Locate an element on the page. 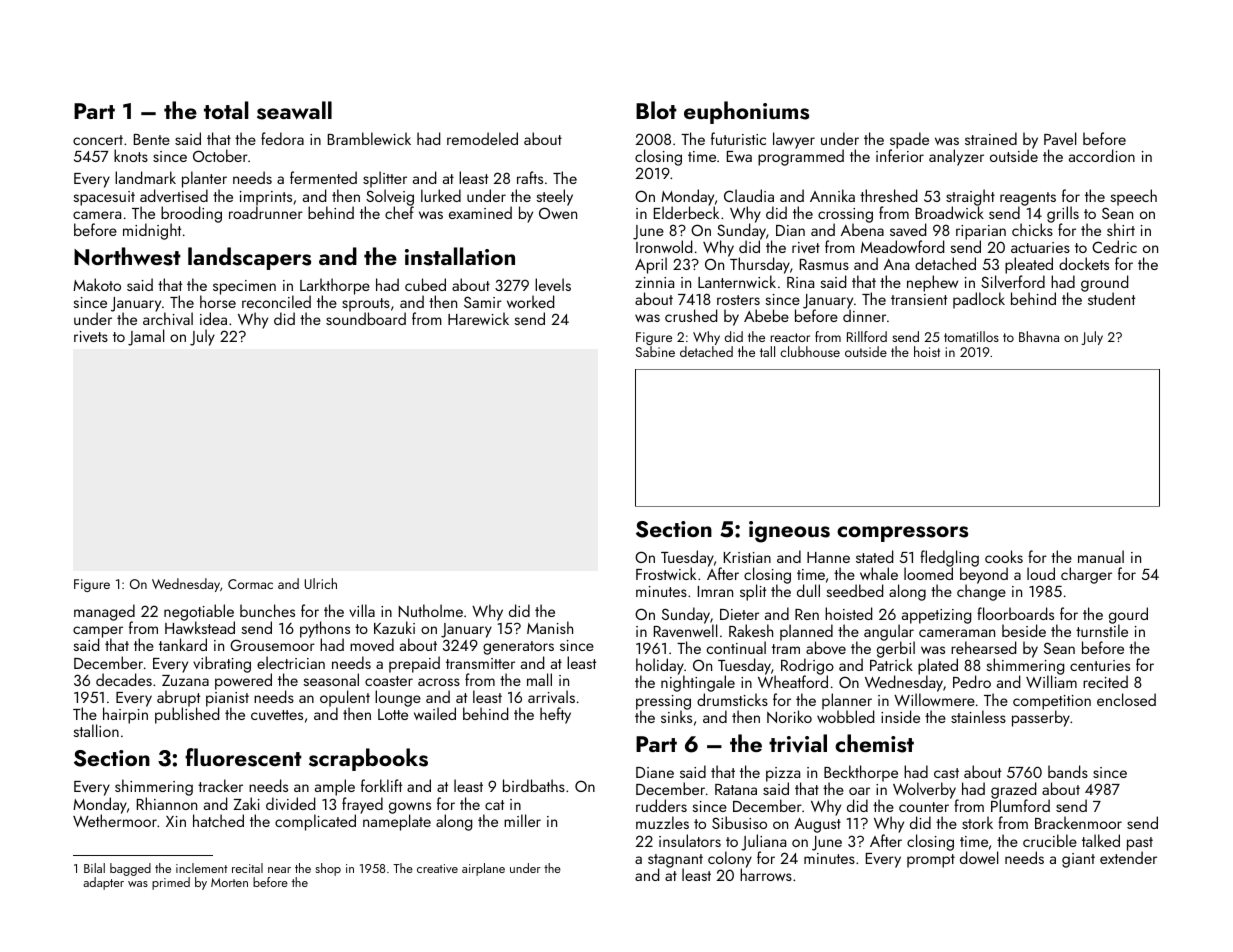  Blot is located at coordinates (656, 110).
